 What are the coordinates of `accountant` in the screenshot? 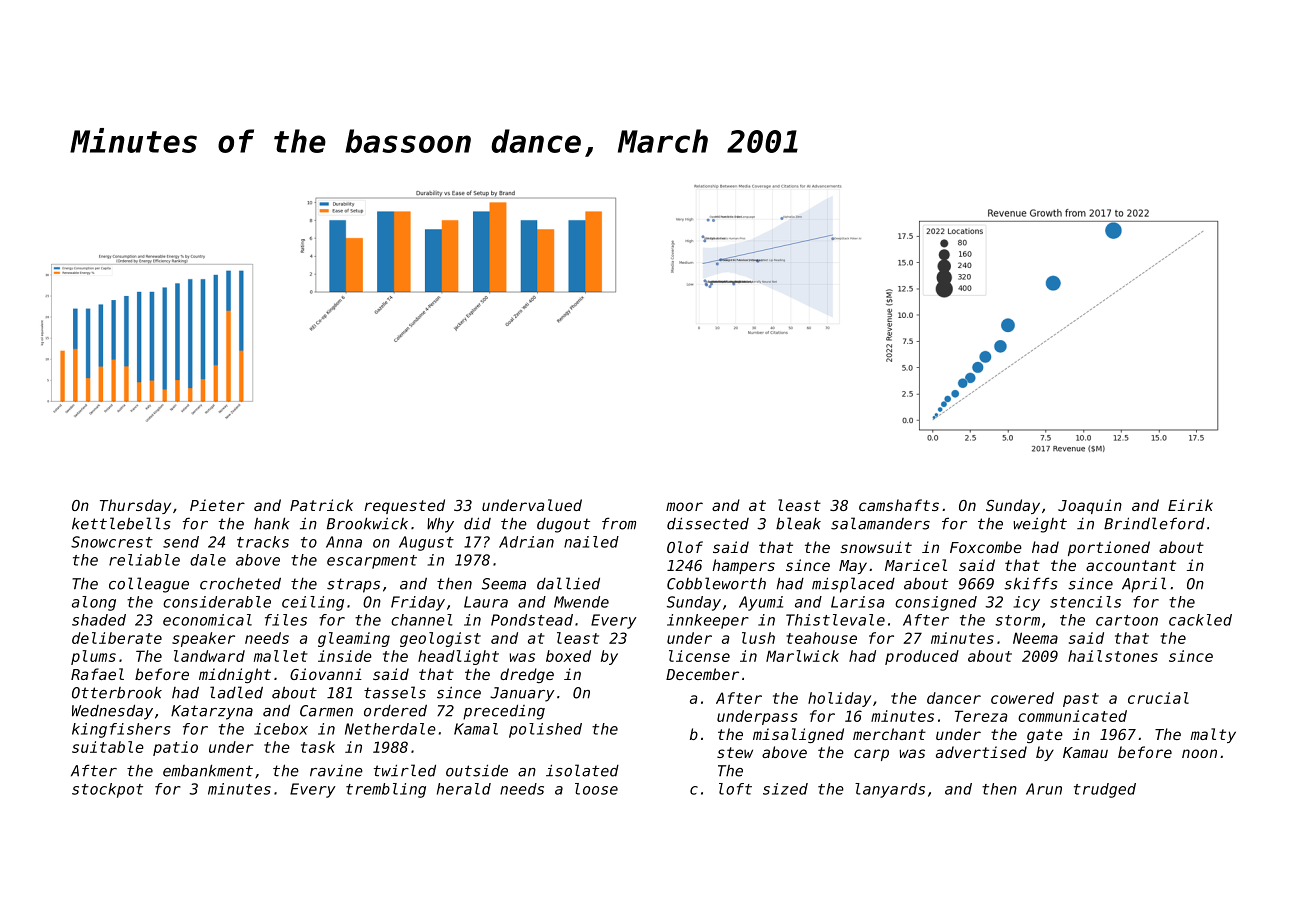 It's located at (1131, 565).
